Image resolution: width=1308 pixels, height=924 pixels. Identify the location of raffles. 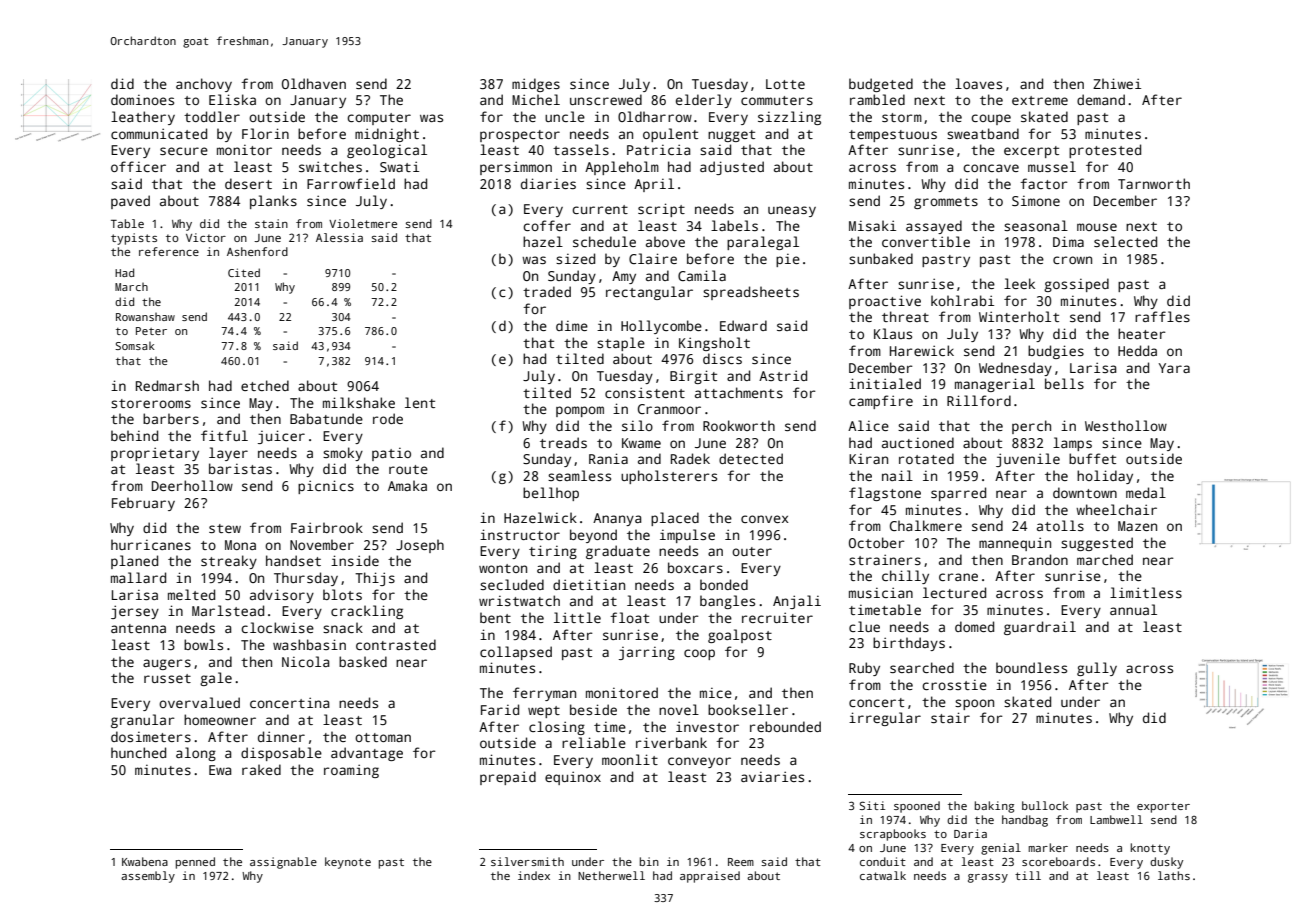
(1162, 316).
